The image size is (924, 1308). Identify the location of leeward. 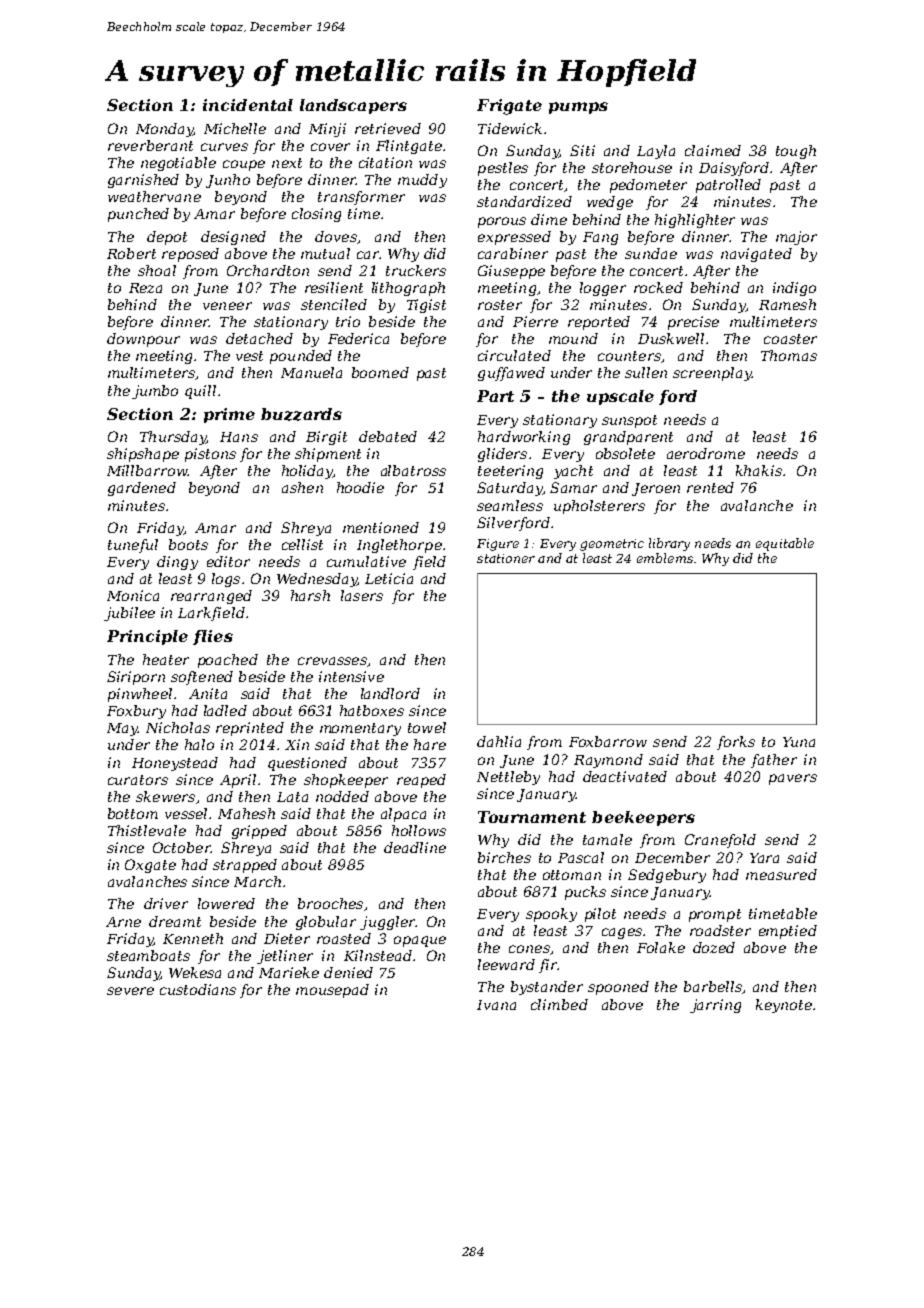
(506, 964).
